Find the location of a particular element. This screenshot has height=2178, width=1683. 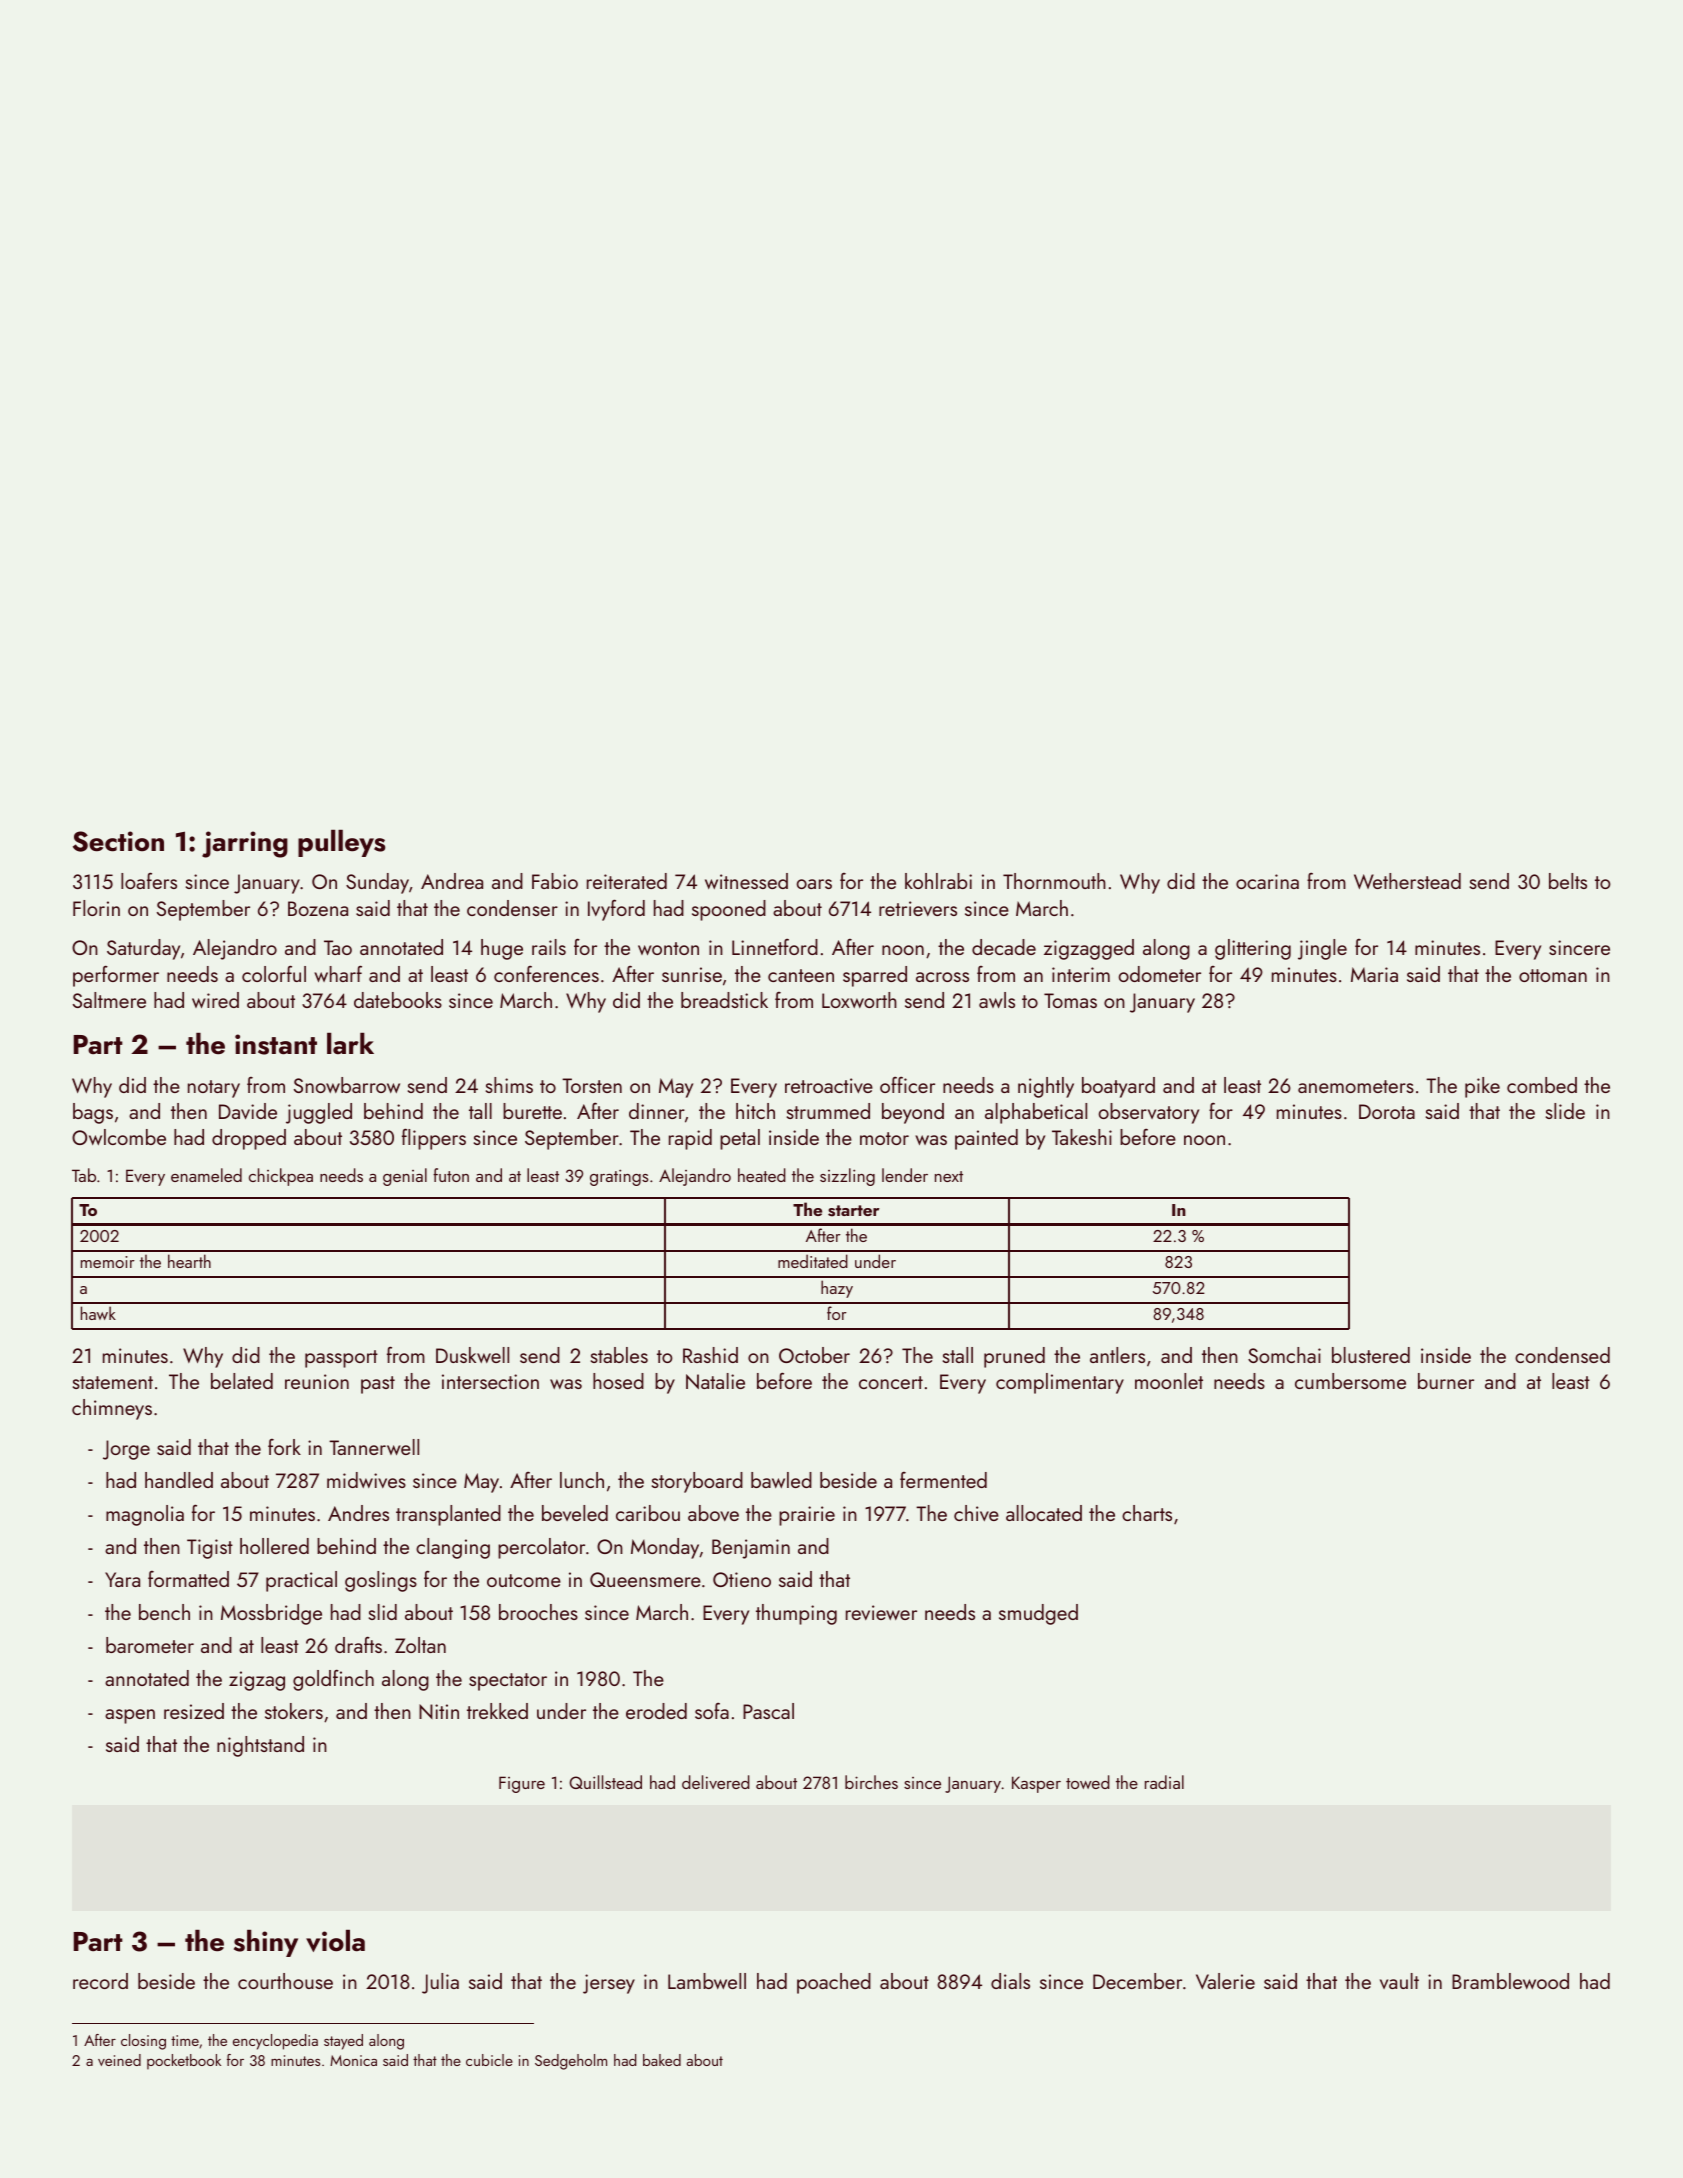

anemometers is located at coordinates (1356, 1086).
